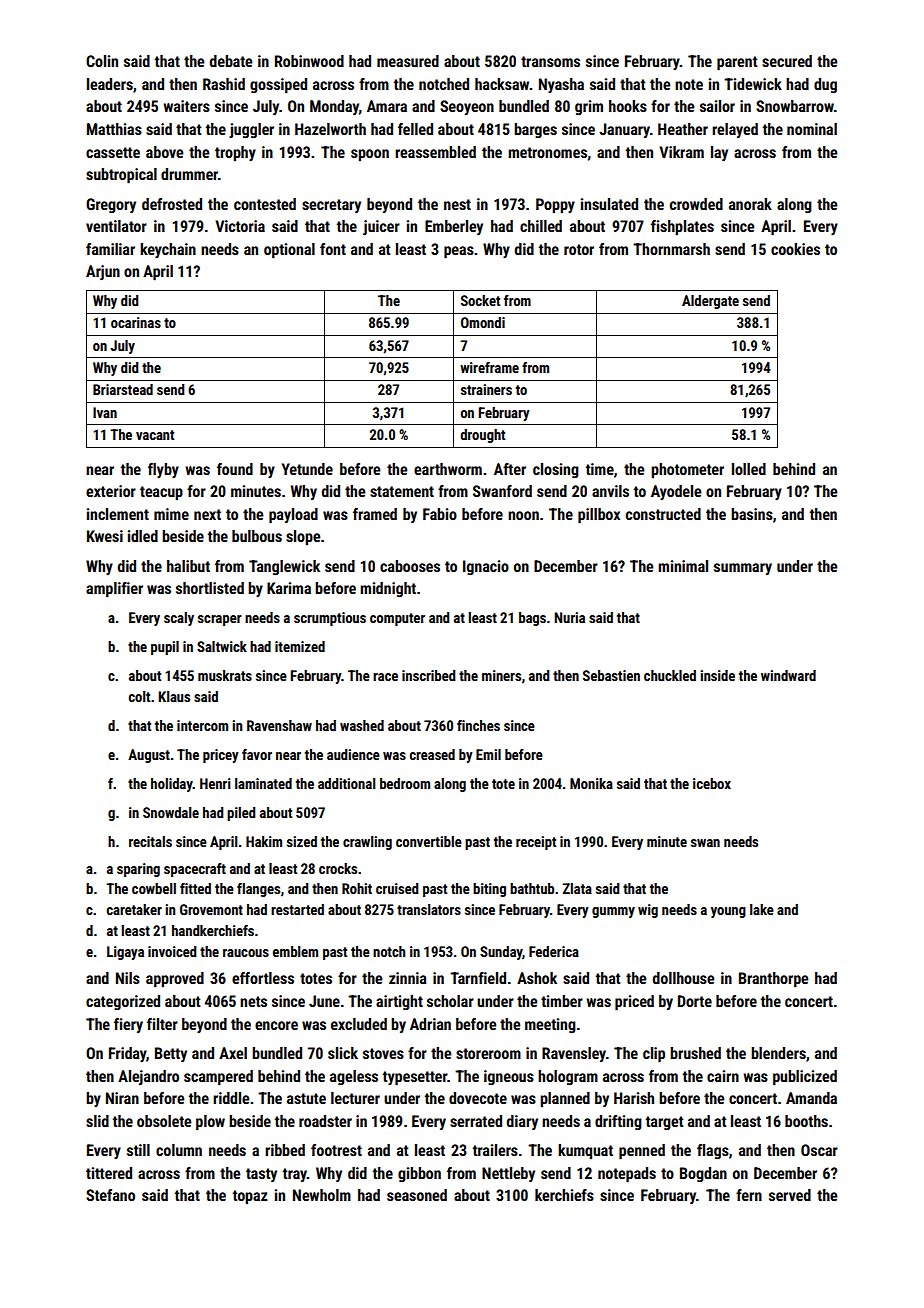 This image has width=924, height=1308. Describe the element at coordinates (749, 469) in the image. I see `lolled` at that location.
